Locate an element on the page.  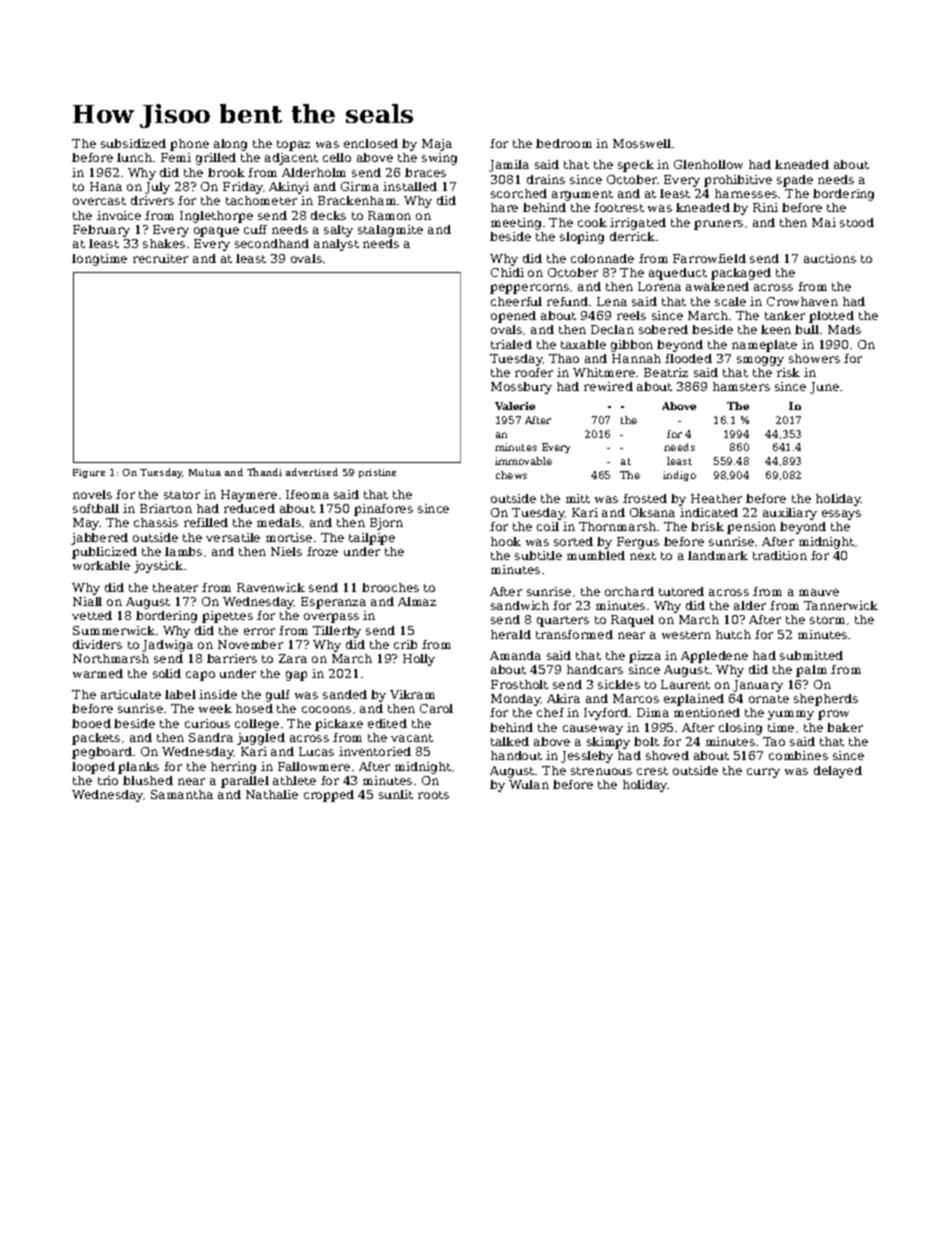
trio is located at coordinates (108, 780).
